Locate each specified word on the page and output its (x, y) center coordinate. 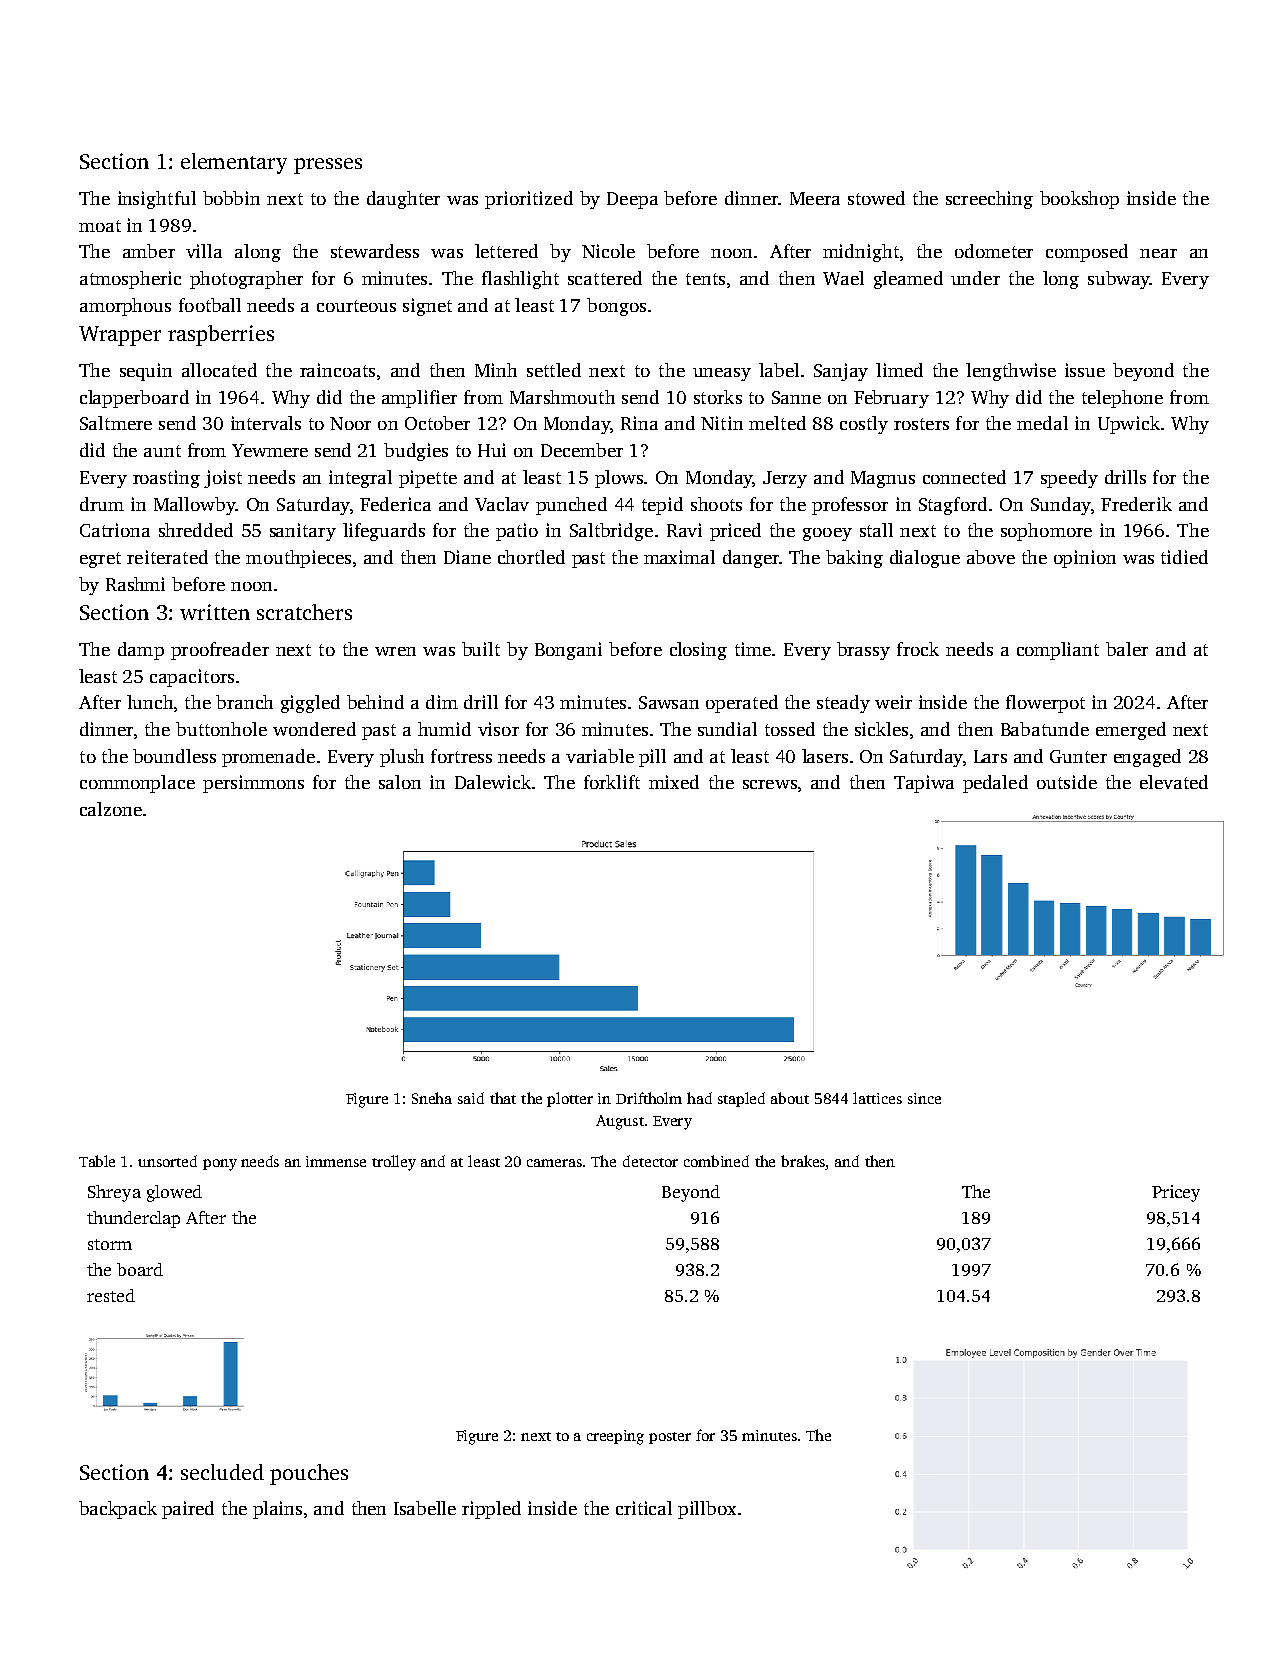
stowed (876, 198)
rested (111, 1295)
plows (619, 479)
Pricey (1176, 1193)
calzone (111, 809)
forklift (612, 782)
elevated (1174, 782)
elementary (234, 163)
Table (97, 1161)
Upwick (1129, 425)
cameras (554, 1163)
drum (102, 504)
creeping (615, 1437)
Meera (815, 198)
